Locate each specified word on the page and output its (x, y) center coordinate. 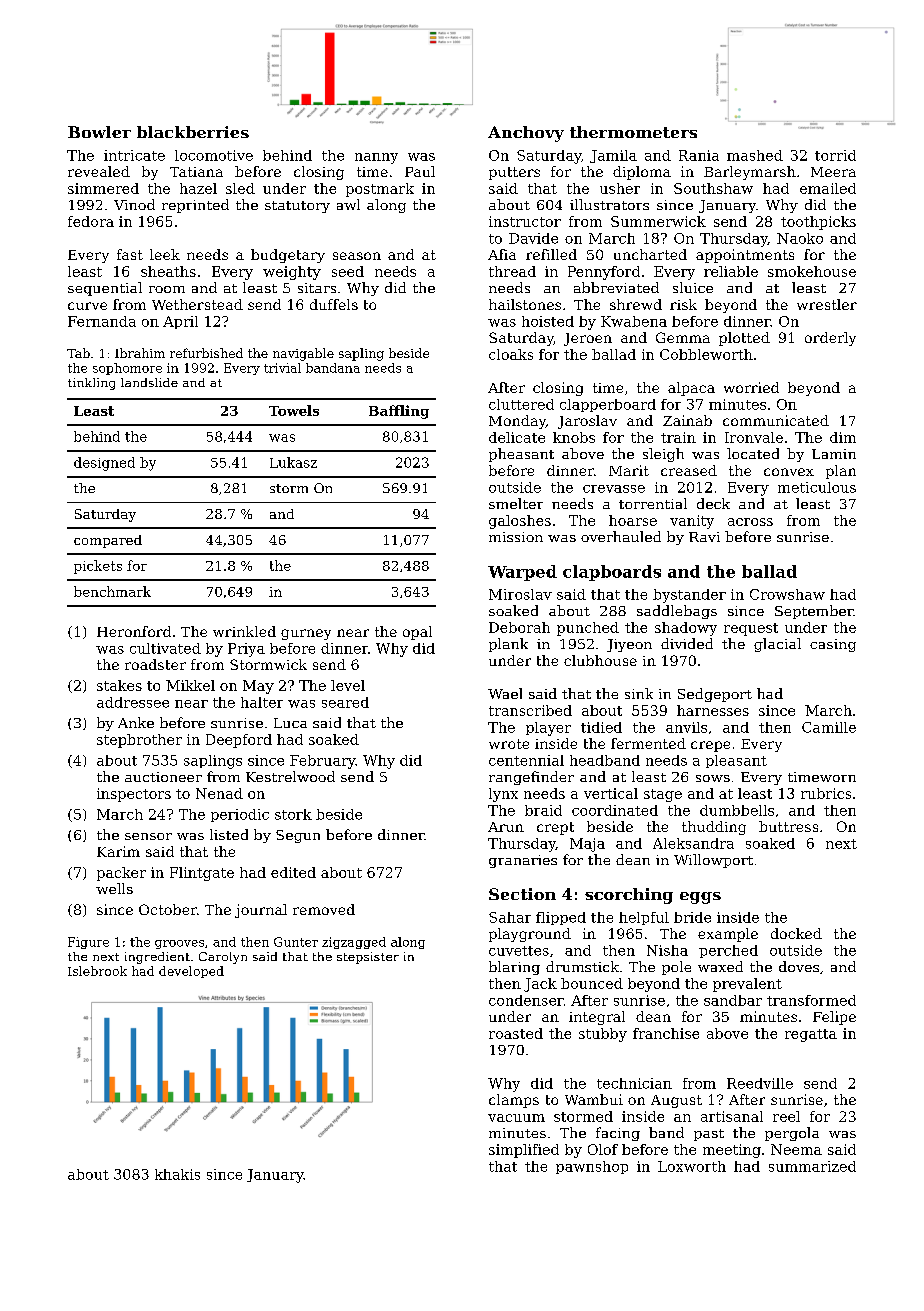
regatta (811, 1035)
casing (833, 645)
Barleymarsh (750, 173)
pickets (98, 567)
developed (191, 972)
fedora (91, 221)
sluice (693, 287)
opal (417, 633)
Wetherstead (197, 304)
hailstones (525, 304)
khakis (177, 1174)
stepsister (368, 958)
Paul (420, 171)
